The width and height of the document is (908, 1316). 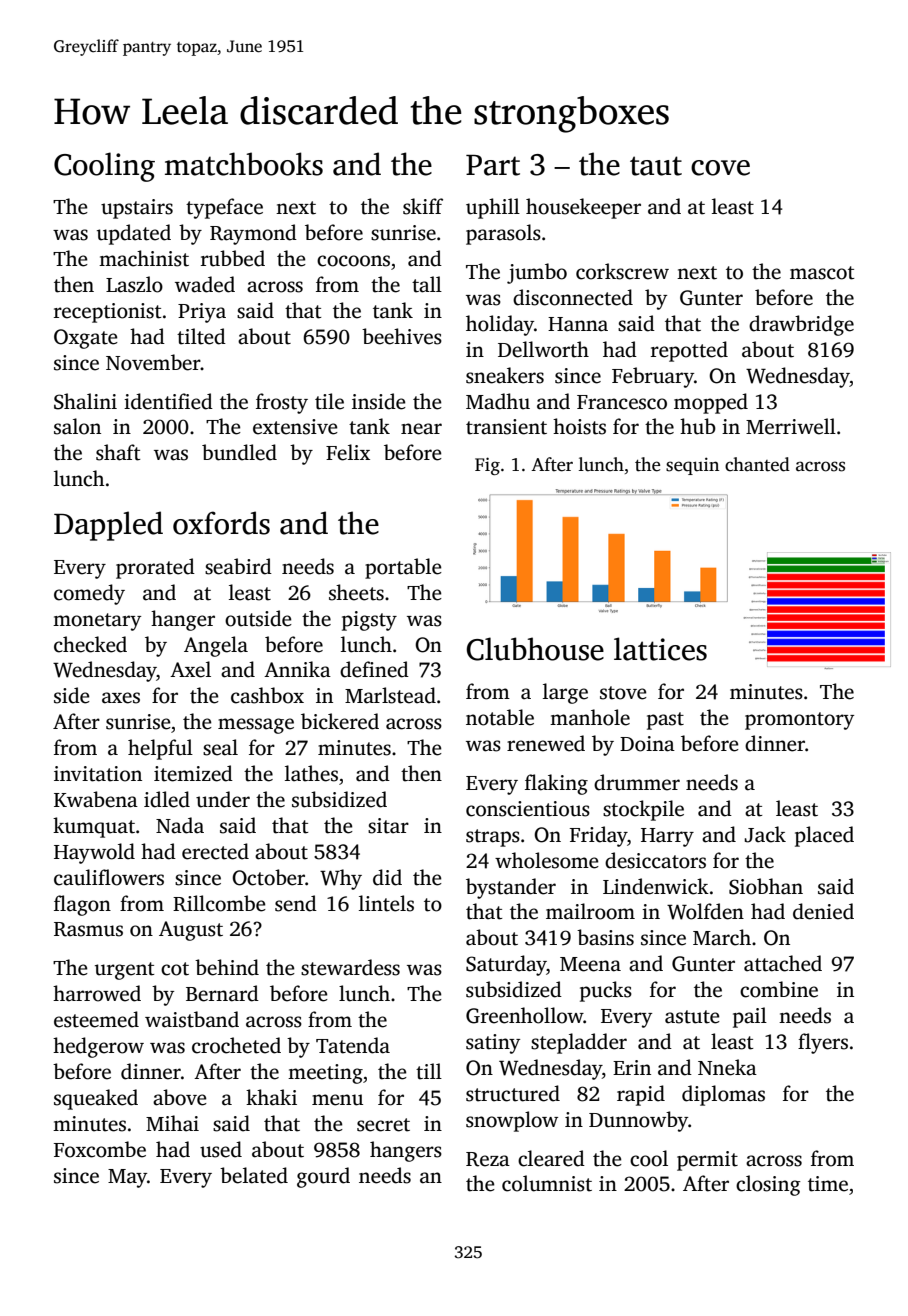 What do you see at coordinates (386, 903) in the document?
I see `lintels` at bounding box center [386, 903].
